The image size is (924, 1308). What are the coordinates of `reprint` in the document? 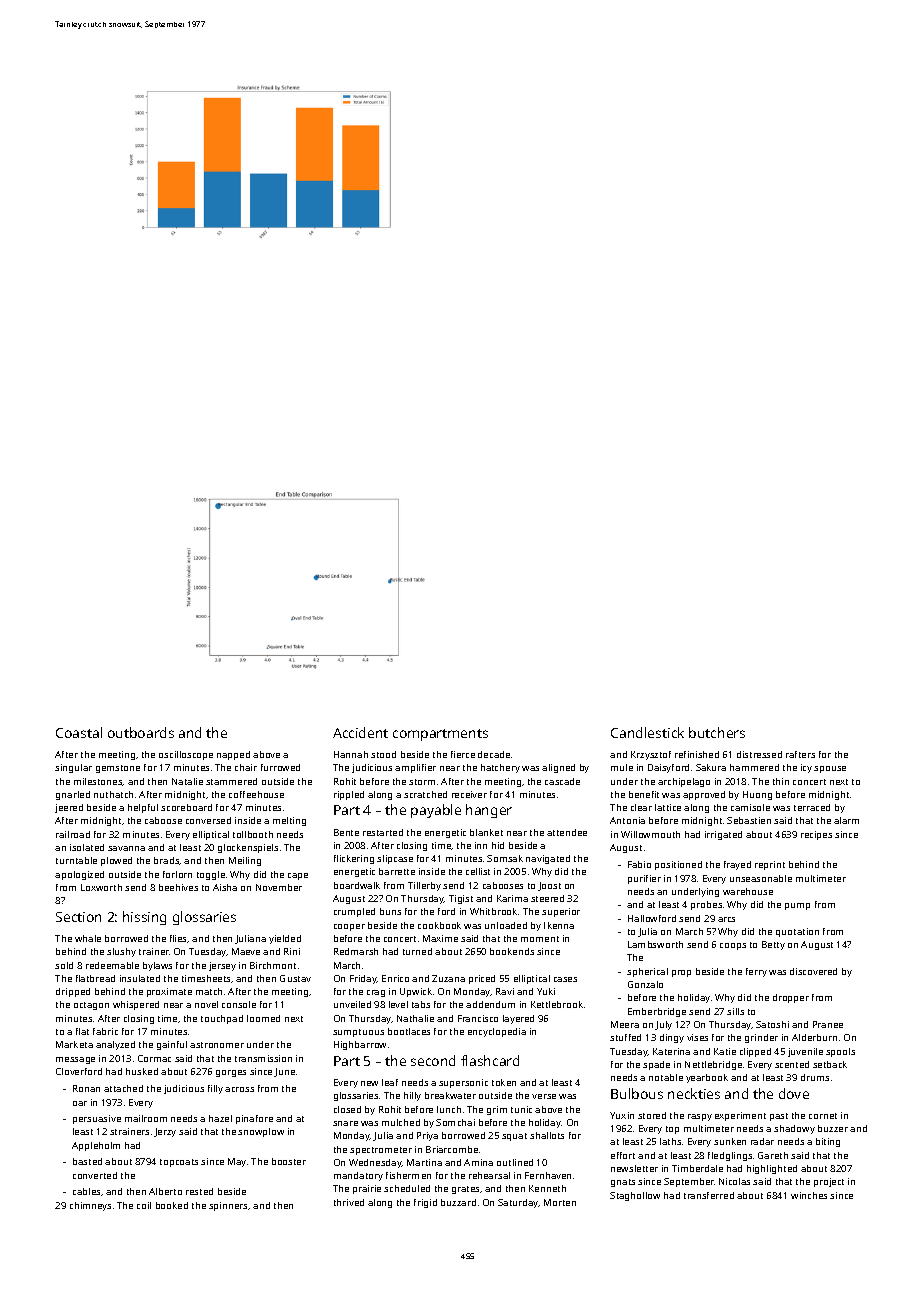 It's located at (770, 865).
